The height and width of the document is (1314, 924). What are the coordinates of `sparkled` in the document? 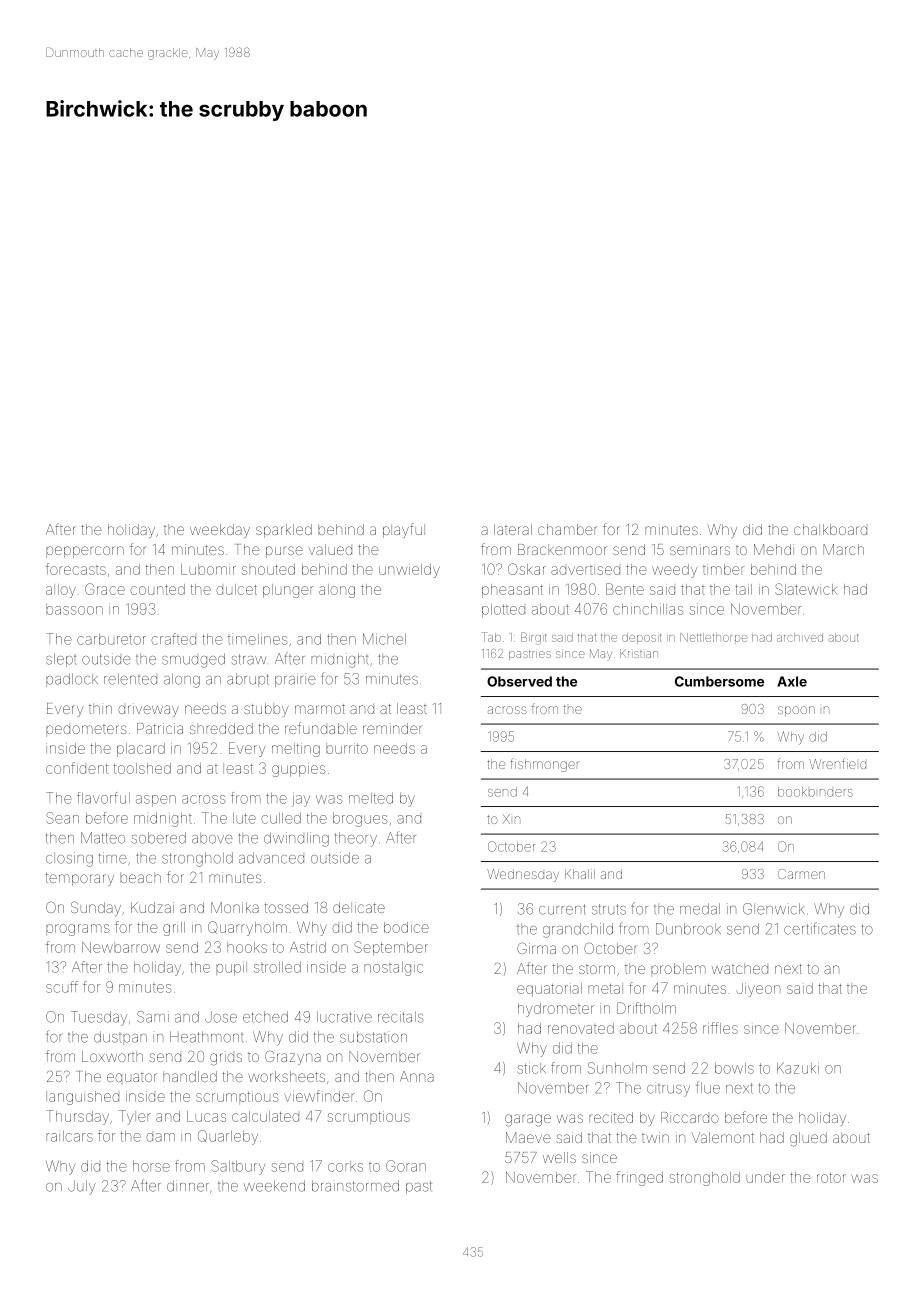 It's located at (284, 531).
